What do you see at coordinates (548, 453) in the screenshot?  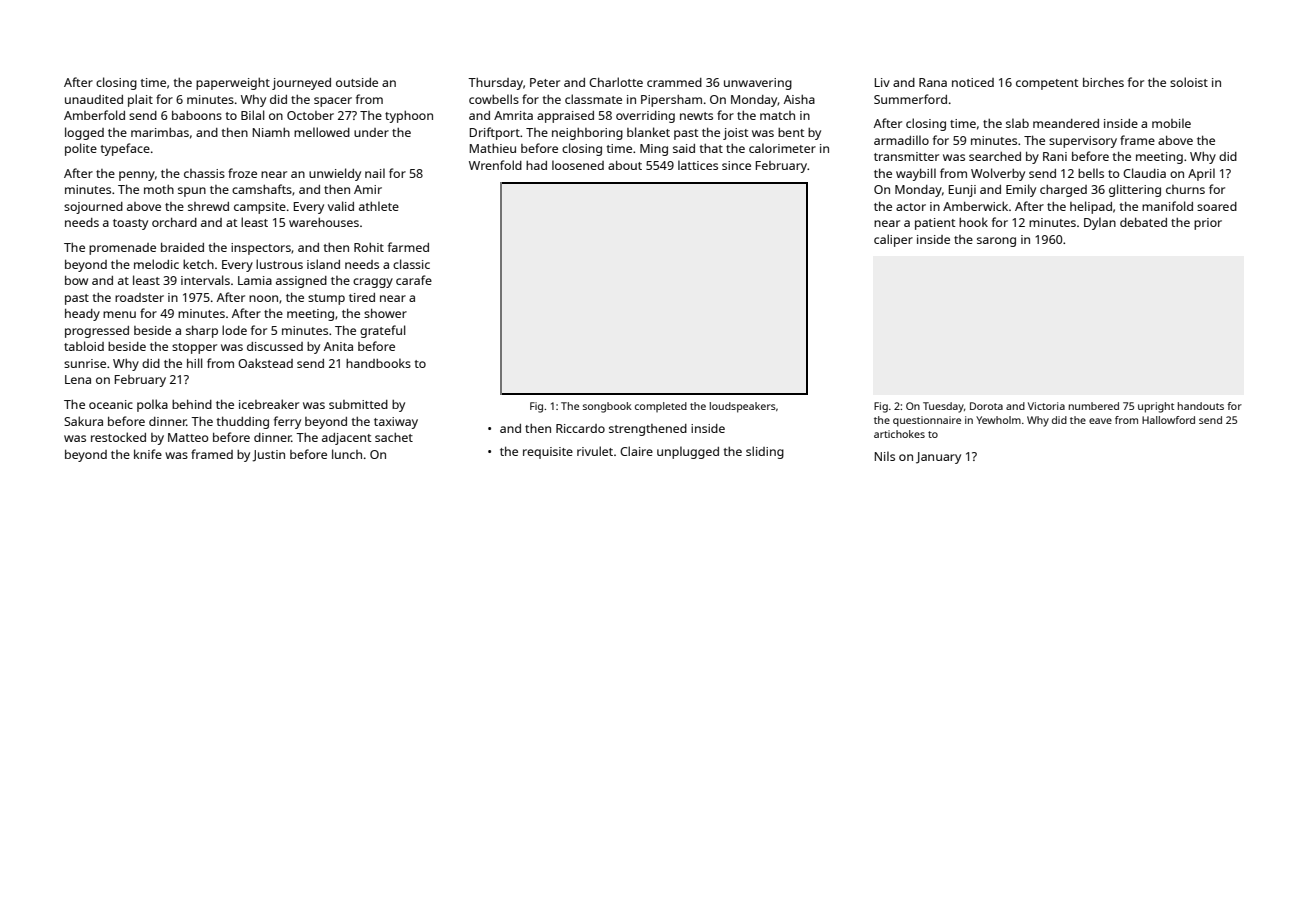 I see `requisite` at bounding box center [548, 453].
